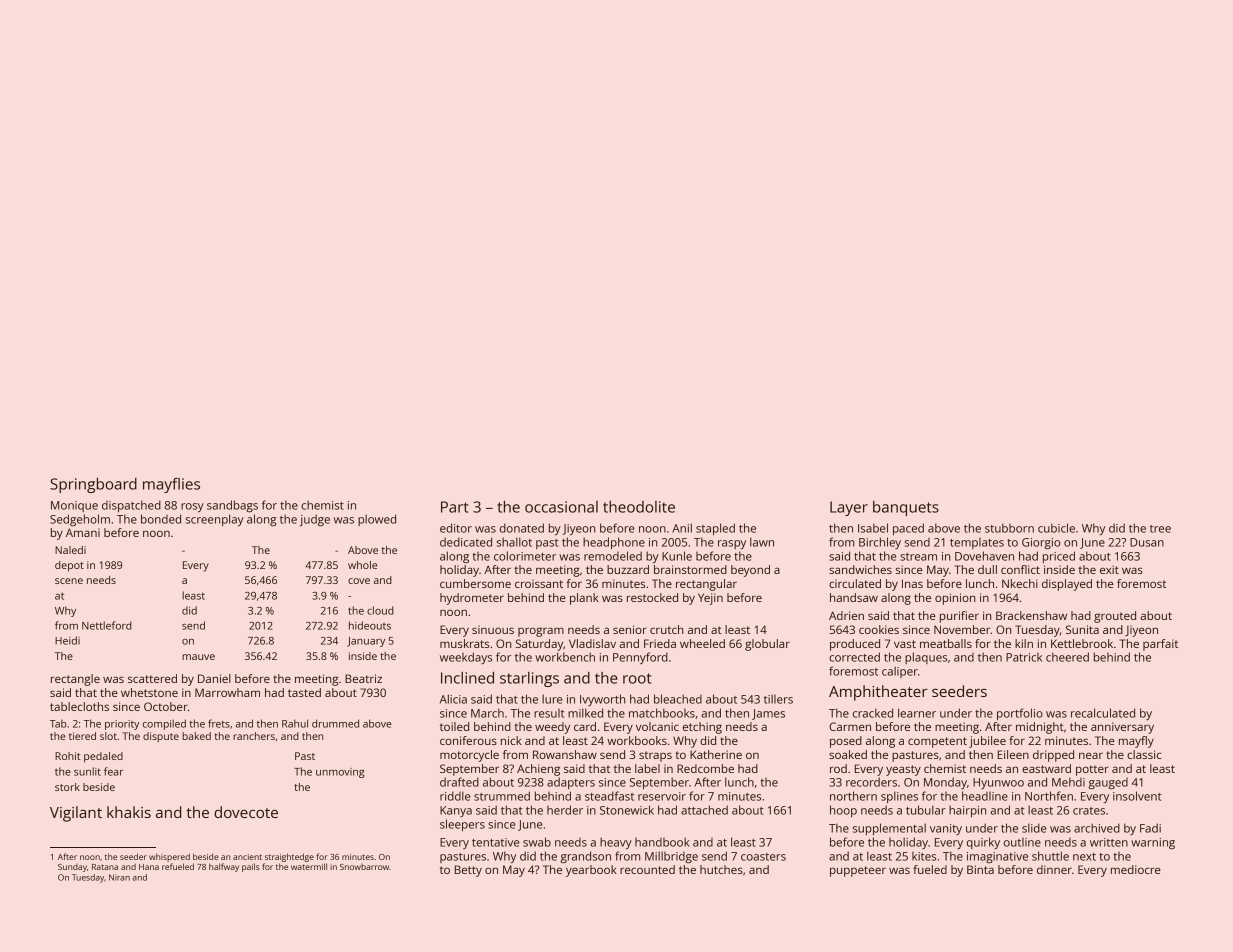 This screenshot has width=1233, height=952. Describe the element at coordinates (196, 736) in the screenshot. I see `baked` at that location.
